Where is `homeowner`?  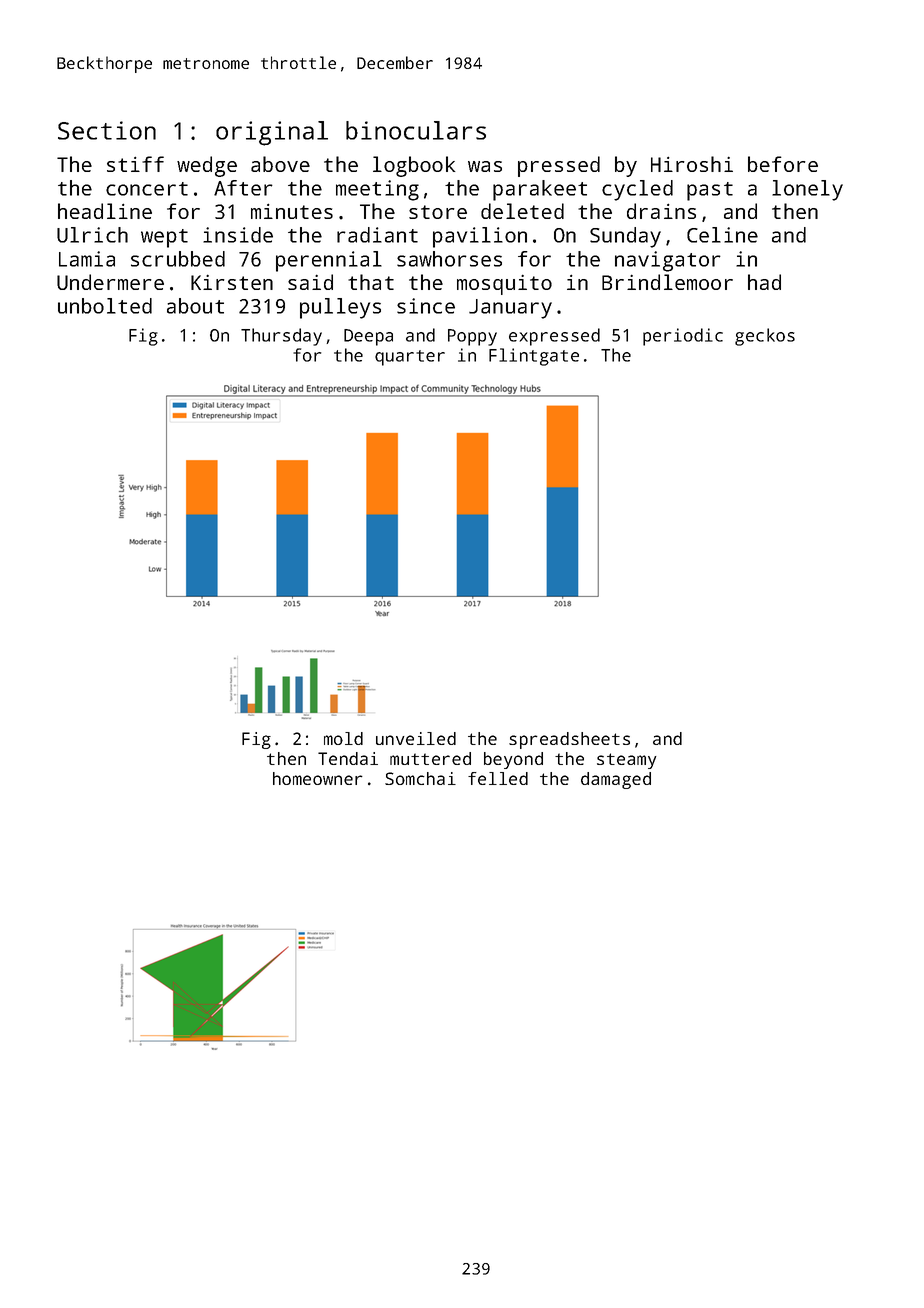
homeowner is located at coordinates (318, 778).
